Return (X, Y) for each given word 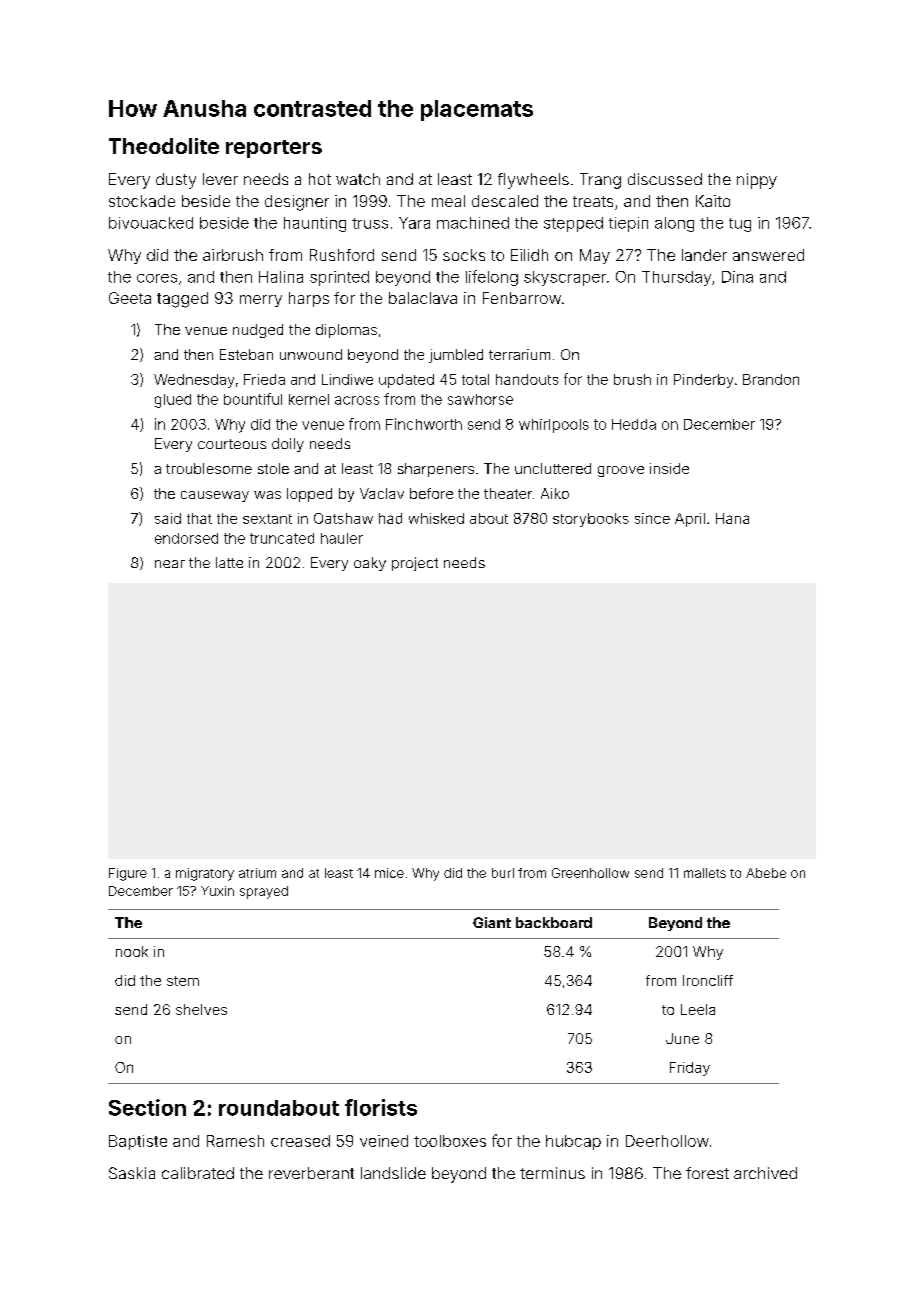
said (168, 518)
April (690, 520)
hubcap (573, 1142)
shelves (201, 1009)
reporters (274, 149)
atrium (257, 873)
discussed (665, 179)
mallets (705, 873)
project (415, 564)
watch (358, 179)
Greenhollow (590, 873)
